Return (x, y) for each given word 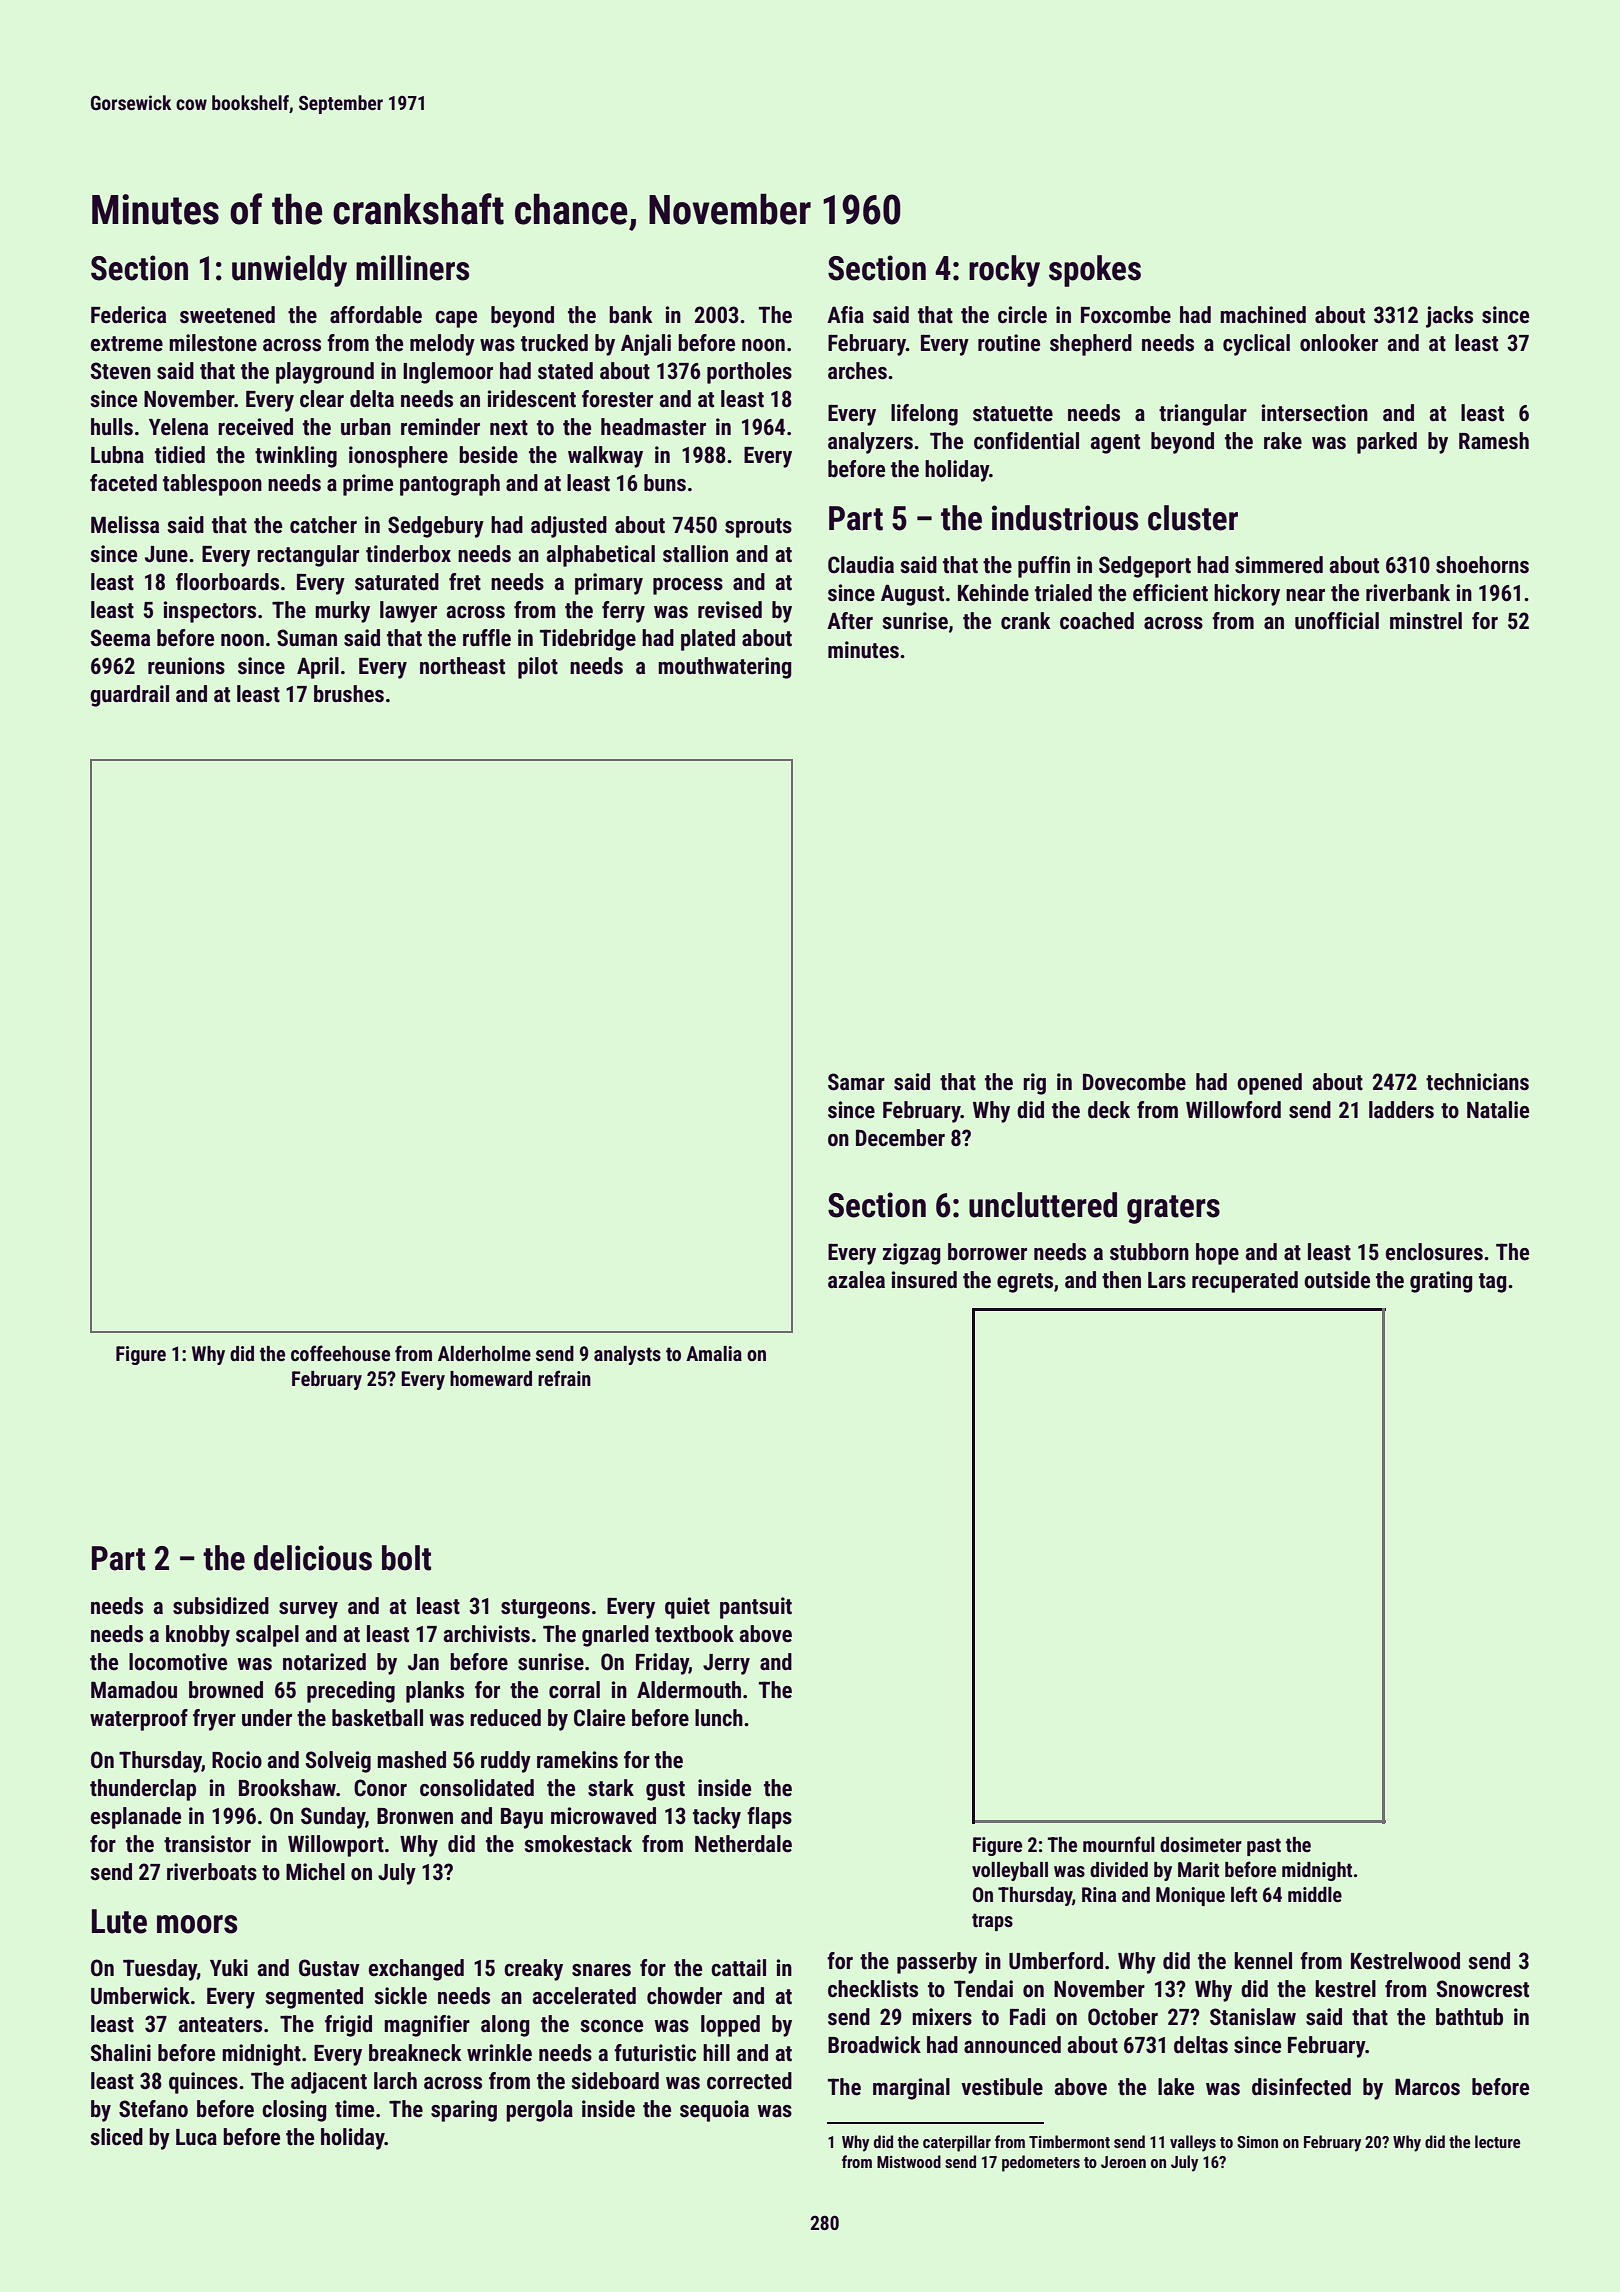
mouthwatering (724, 668)
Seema (120, 638)
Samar (856, 1082)
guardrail (129, 696)
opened (1269, 1084)
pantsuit (756, 1608)
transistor (207, 1844)
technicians (1477, 1082)
